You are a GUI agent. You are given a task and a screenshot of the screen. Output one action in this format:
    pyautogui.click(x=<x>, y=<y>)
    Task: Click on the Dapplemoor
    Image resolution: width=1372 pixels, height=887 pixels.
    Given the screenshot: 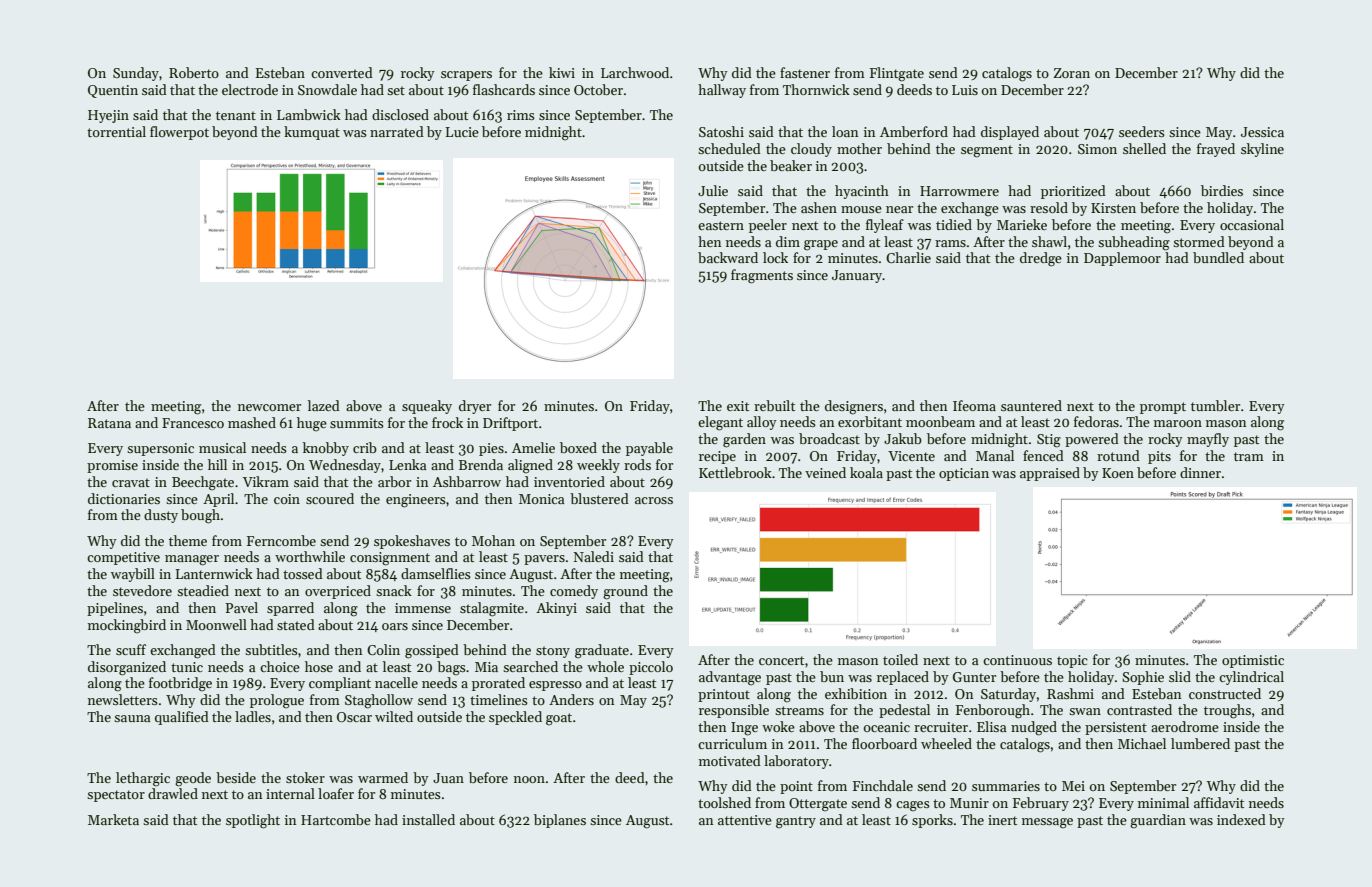 What is the action you would take?
    pyautogui.click(x=1122, y=259)
